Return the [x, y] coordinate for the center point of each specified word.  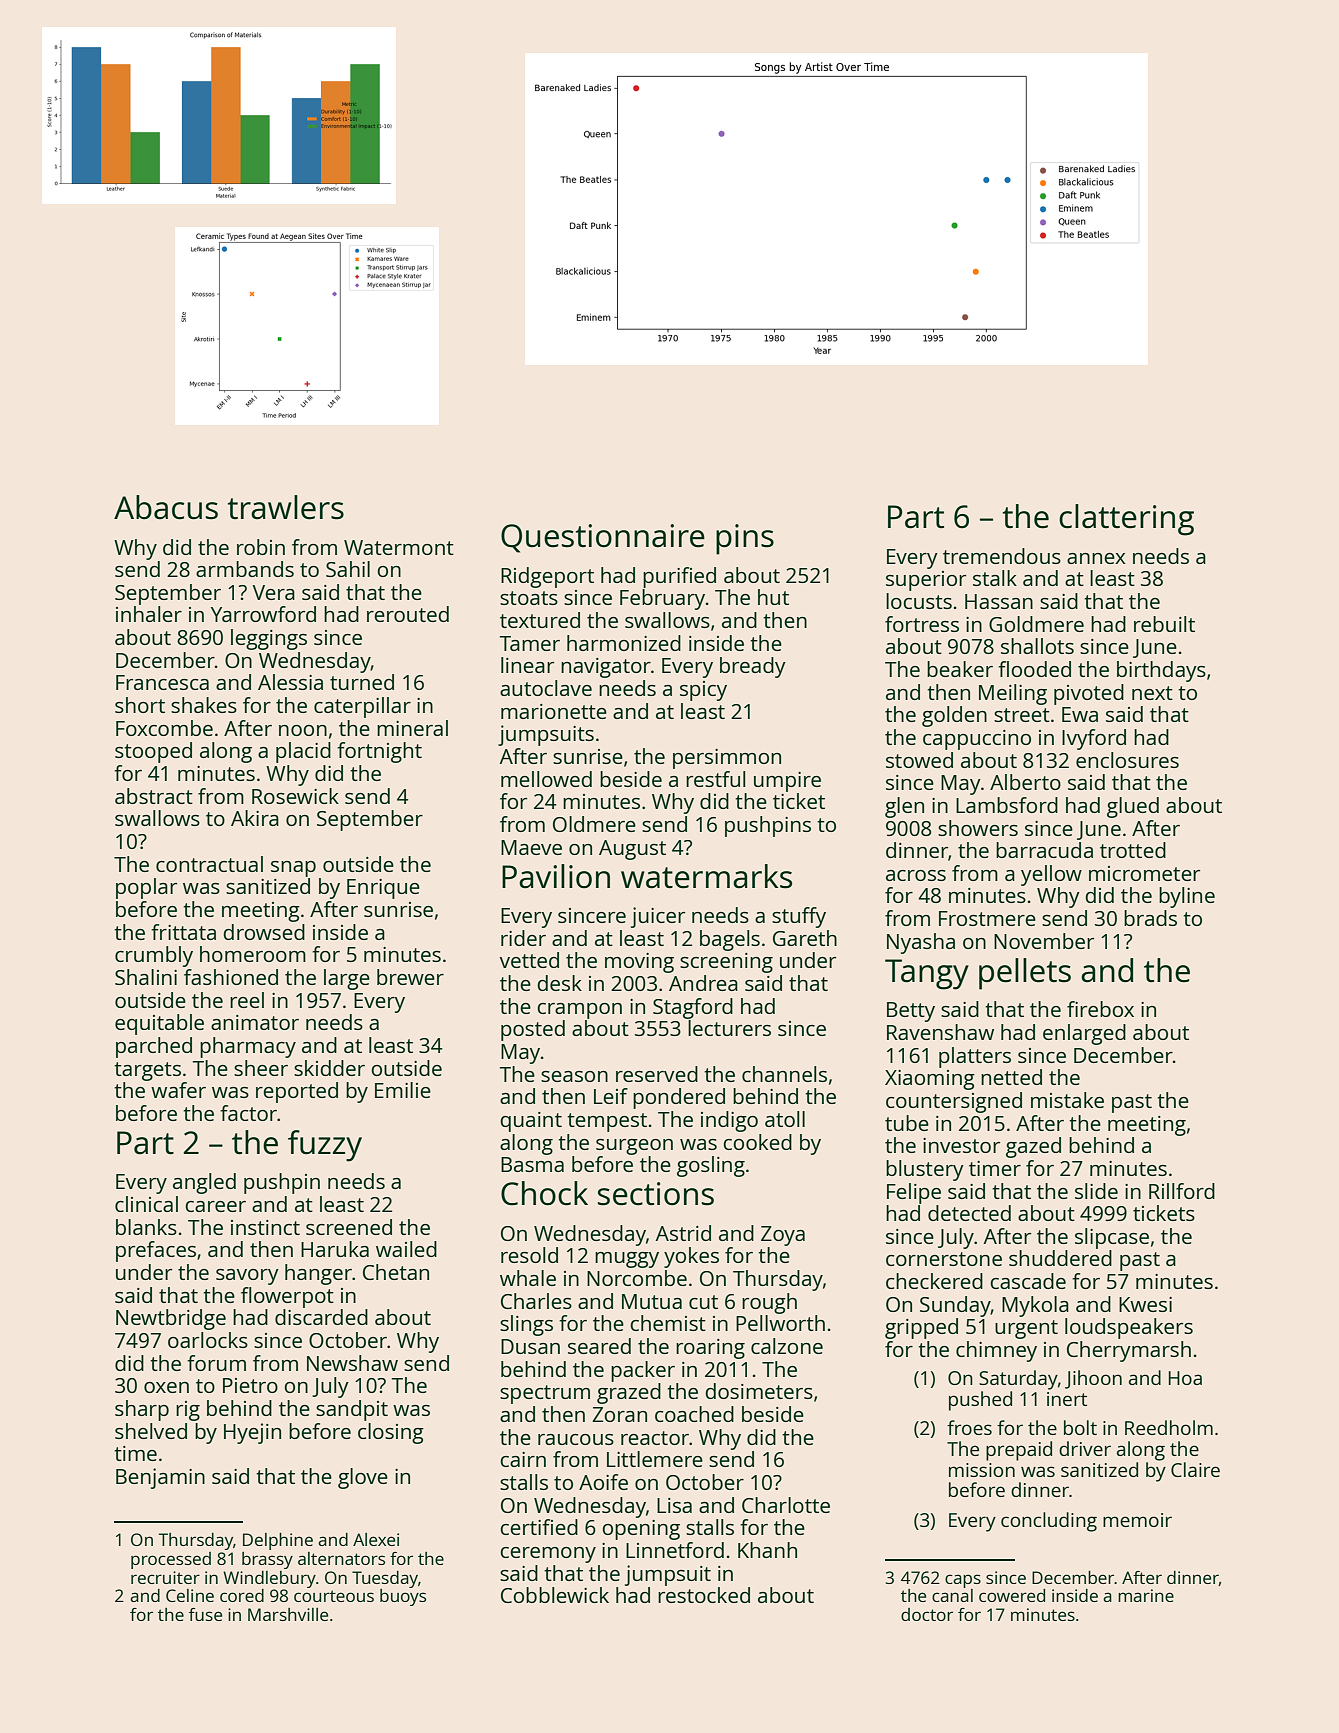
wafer [178, 1090]
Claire [1195, 1469]
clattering [1126, 520]
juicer [658, 917]
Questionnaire [603, 538]
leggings [269, 639]
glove [363, 1478]
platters [975, 1057]
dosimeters [759, 1391]
